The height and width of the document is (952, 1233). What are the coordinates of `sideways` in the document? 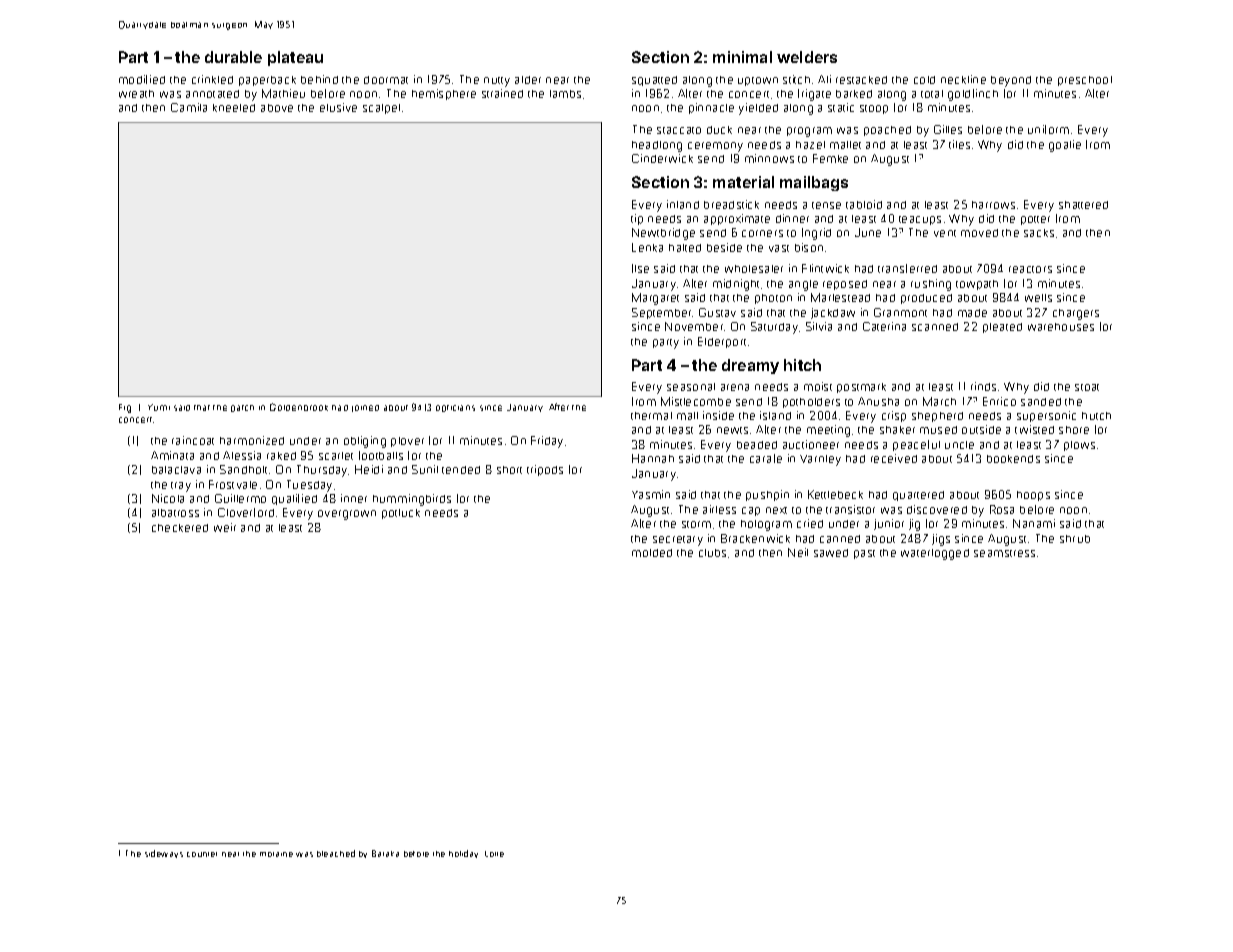 It's located at (164, 854).
